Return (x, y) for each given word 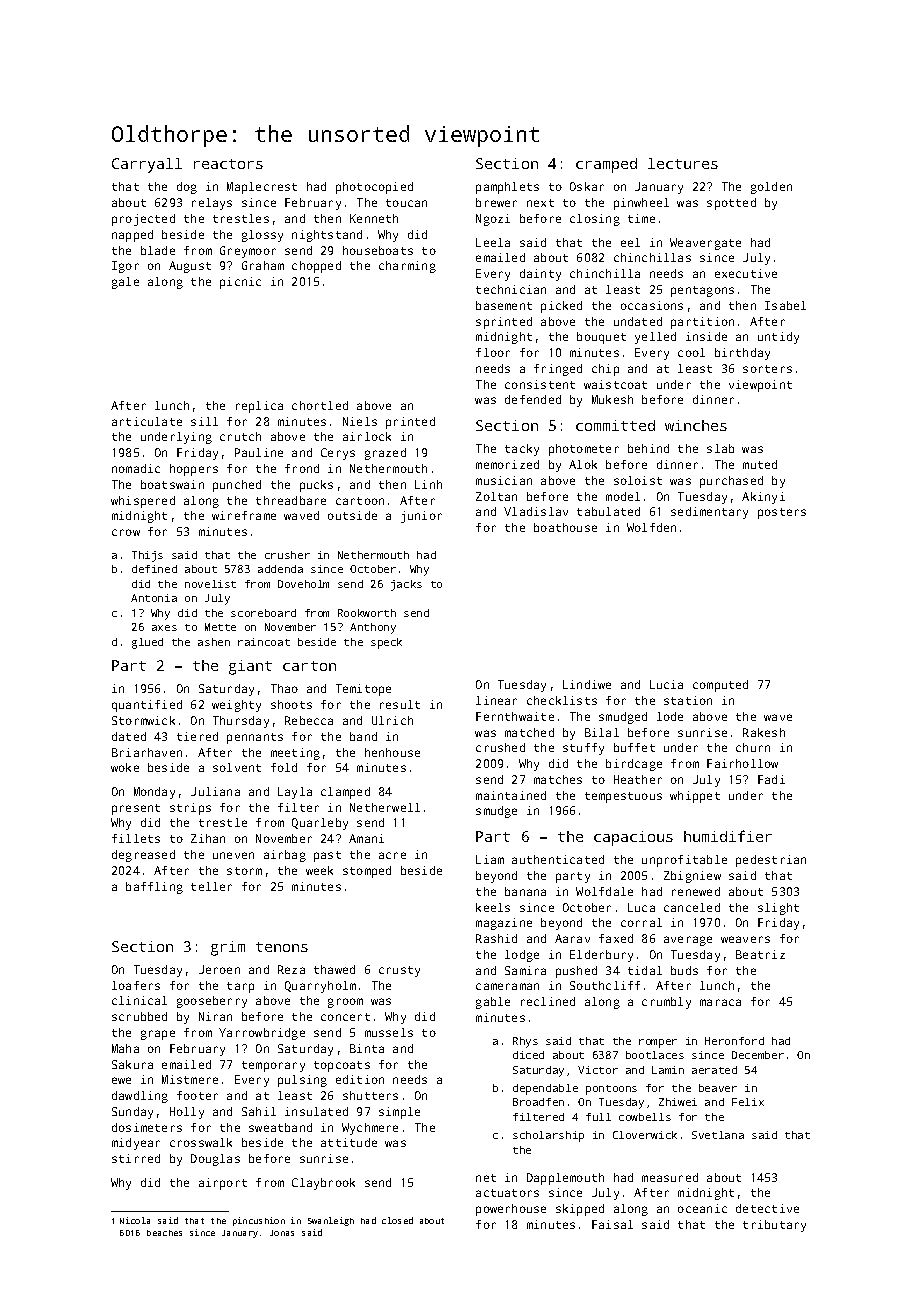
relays (212, 204)
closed (397, 1220)
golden (771, 188)
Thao (284, 688)
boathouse (565, 527)
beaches (164, 1233)
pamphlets (507, 188)
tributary (774, 1226)
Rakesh (764, 732)
